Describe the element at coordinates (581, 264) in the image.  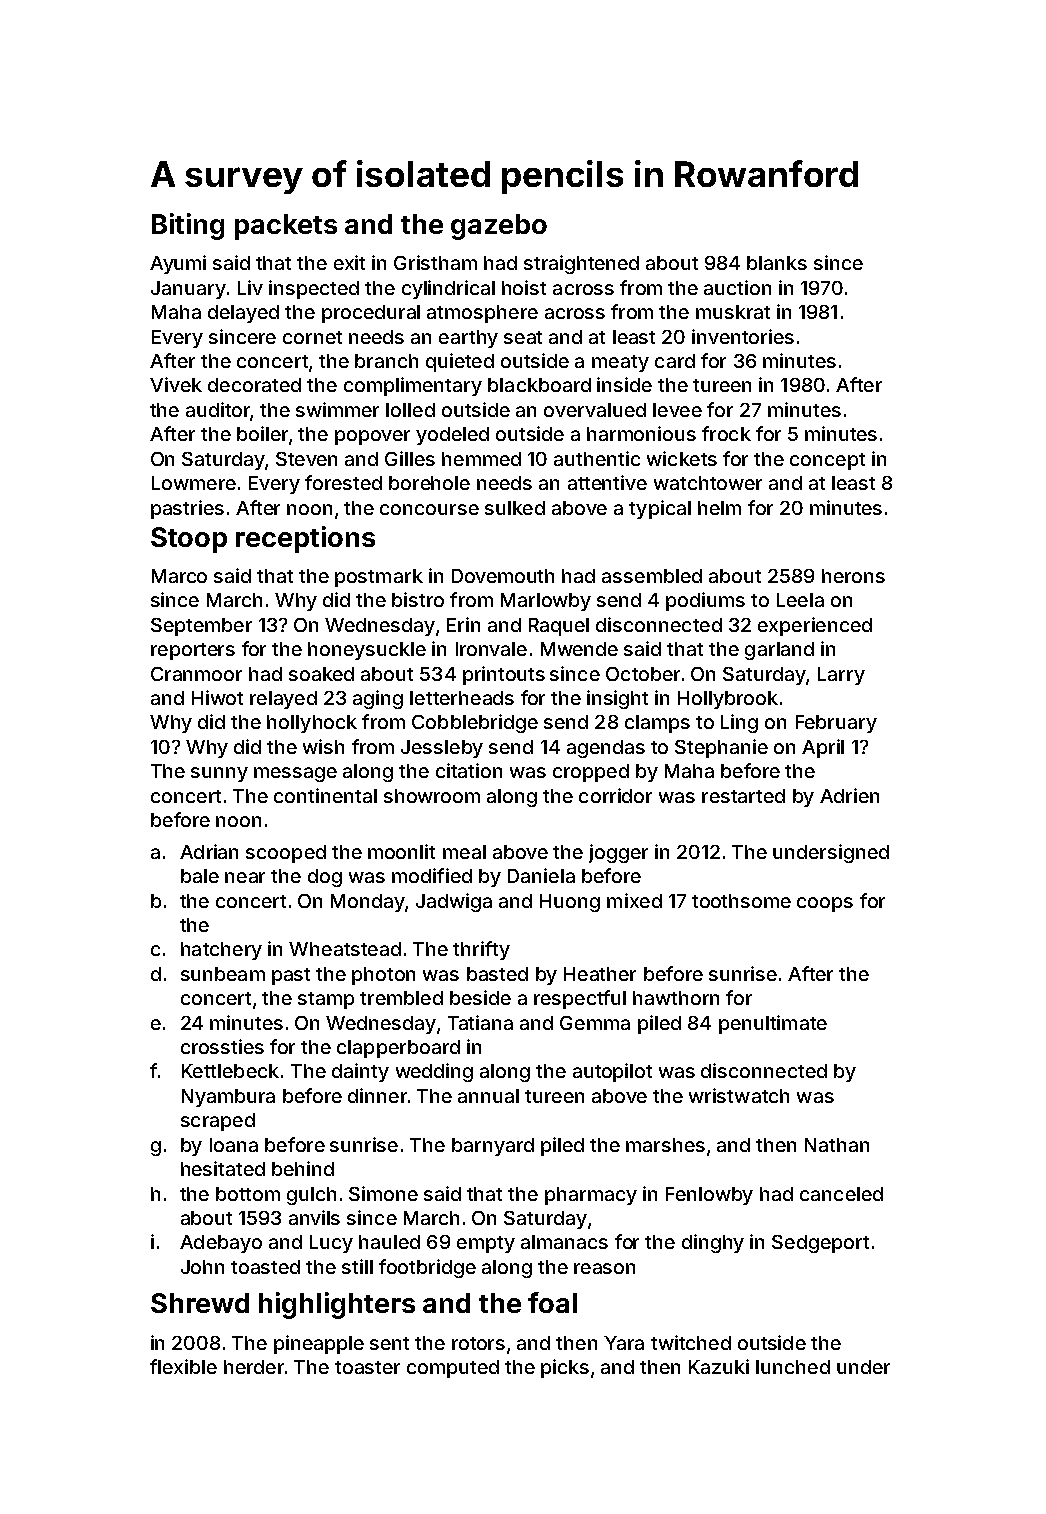
I see `straightened` at that location.
